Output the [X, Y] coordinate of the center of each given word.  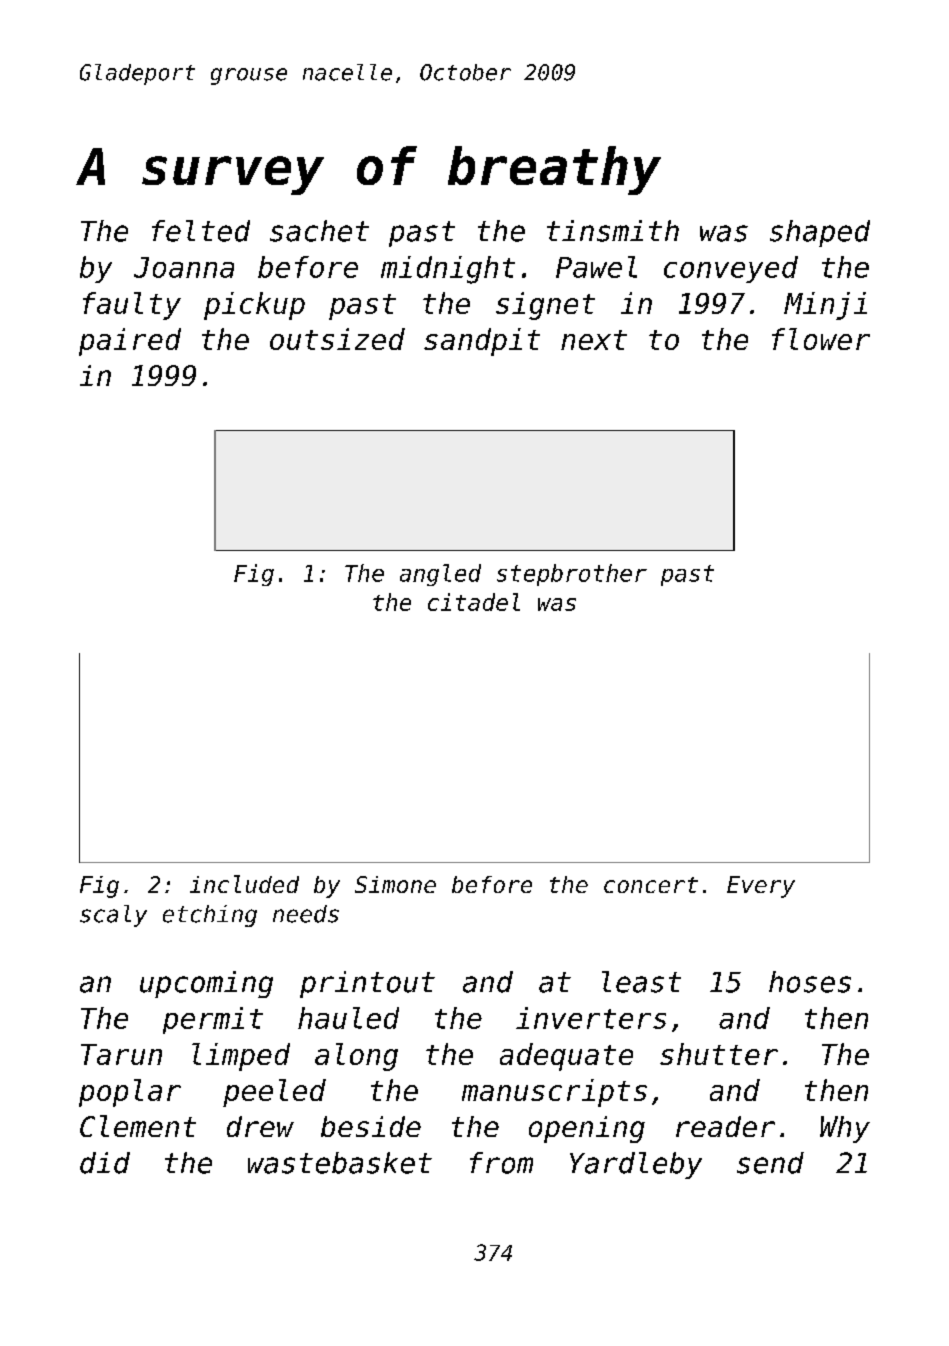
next [594, 340]
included [244, 884]
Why [845, 1129]
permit [213, 1020]
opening [587, 1129]
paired [130, 342]
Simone [395, 884]
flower [821, 339]
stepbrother [572, 575]
